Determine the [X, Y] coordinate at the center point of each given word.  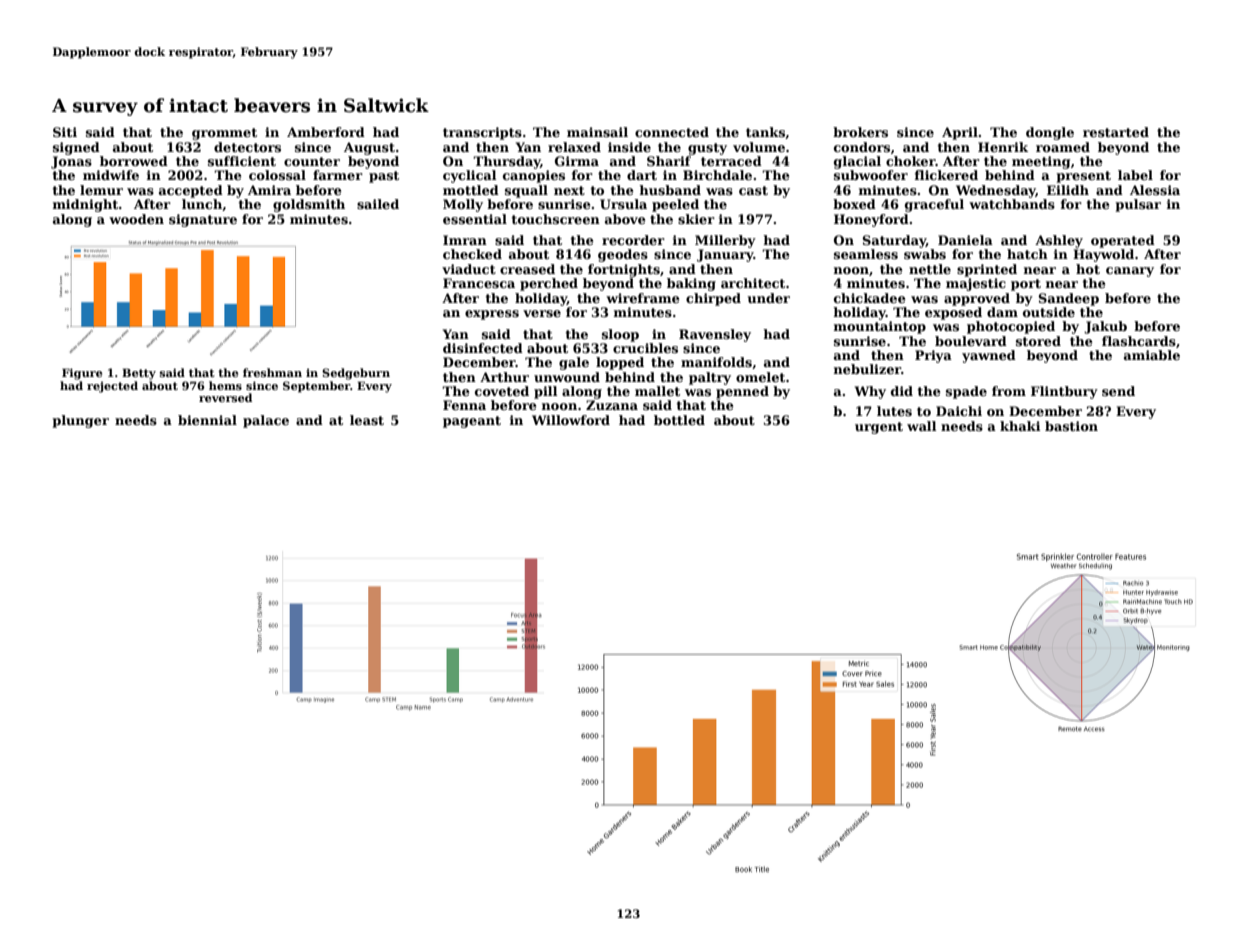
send [1118, 391]
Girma [577, 161]
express [492, 315]
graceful [934, 205]
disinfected [483, 348]
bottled [679, 420]
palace [266, 421]
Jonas [71, 162]
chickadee [870, 298]
